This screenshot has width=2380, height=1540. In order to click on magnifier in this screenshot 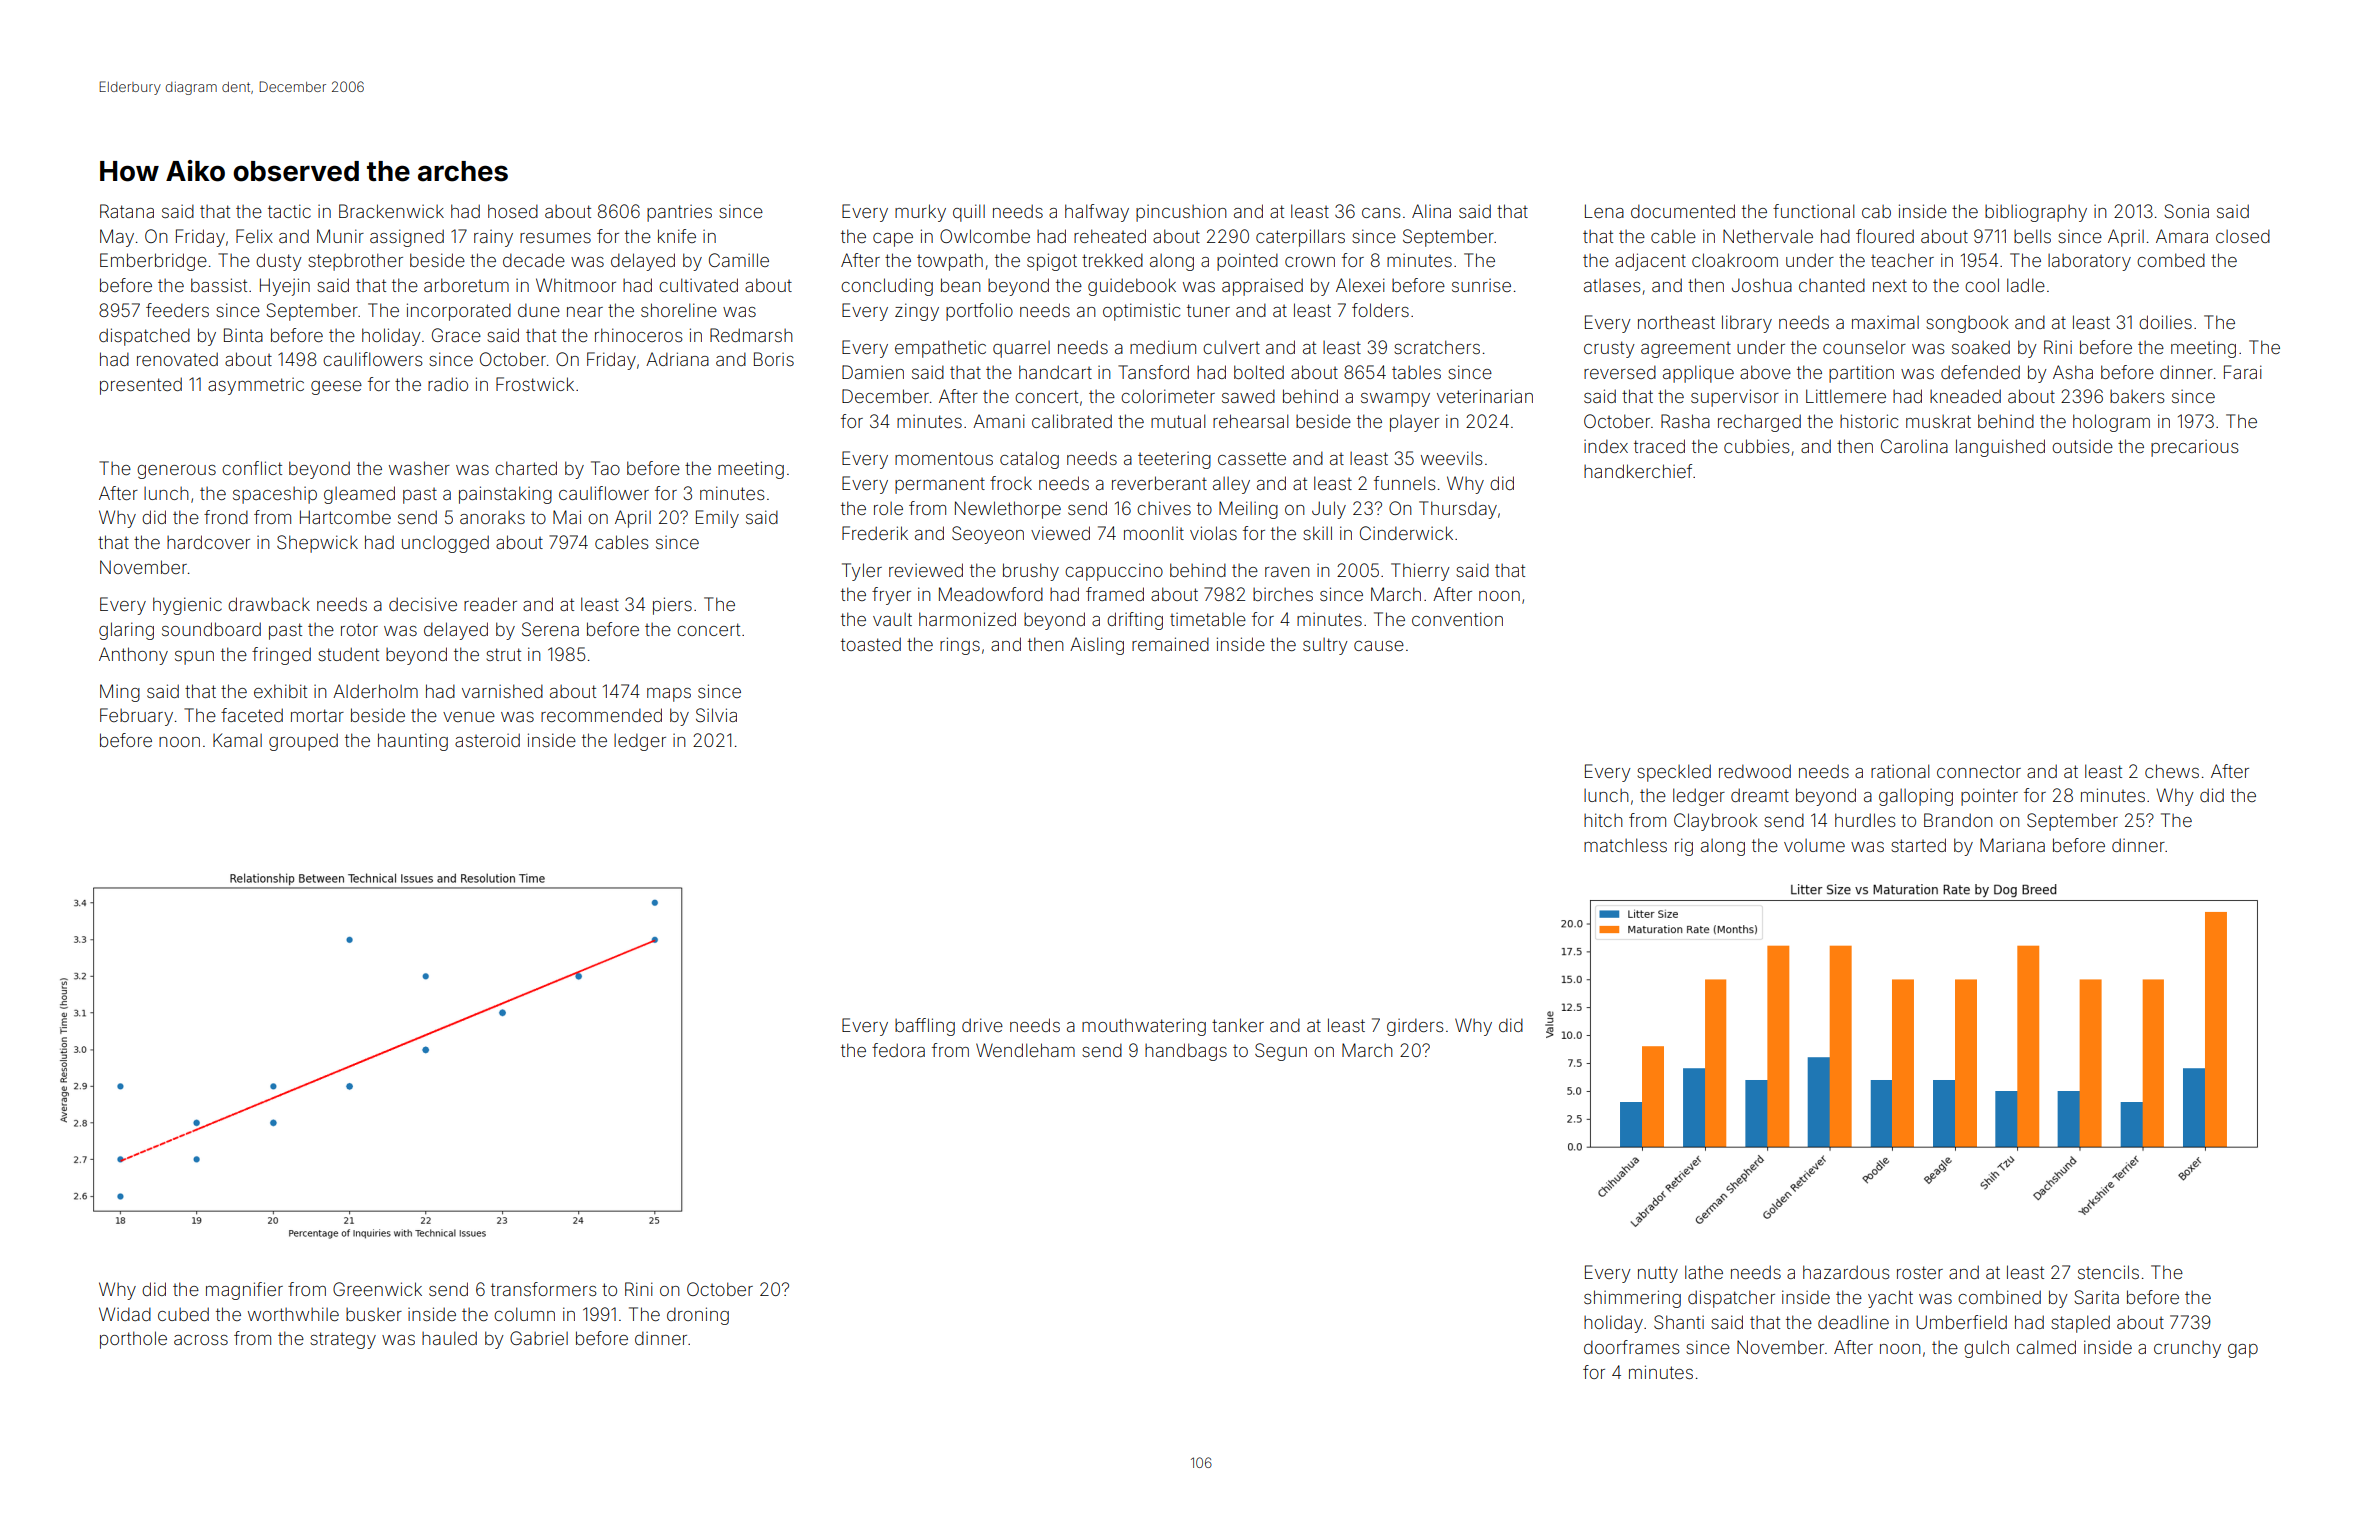, I will do `click(244, 1291)`.
